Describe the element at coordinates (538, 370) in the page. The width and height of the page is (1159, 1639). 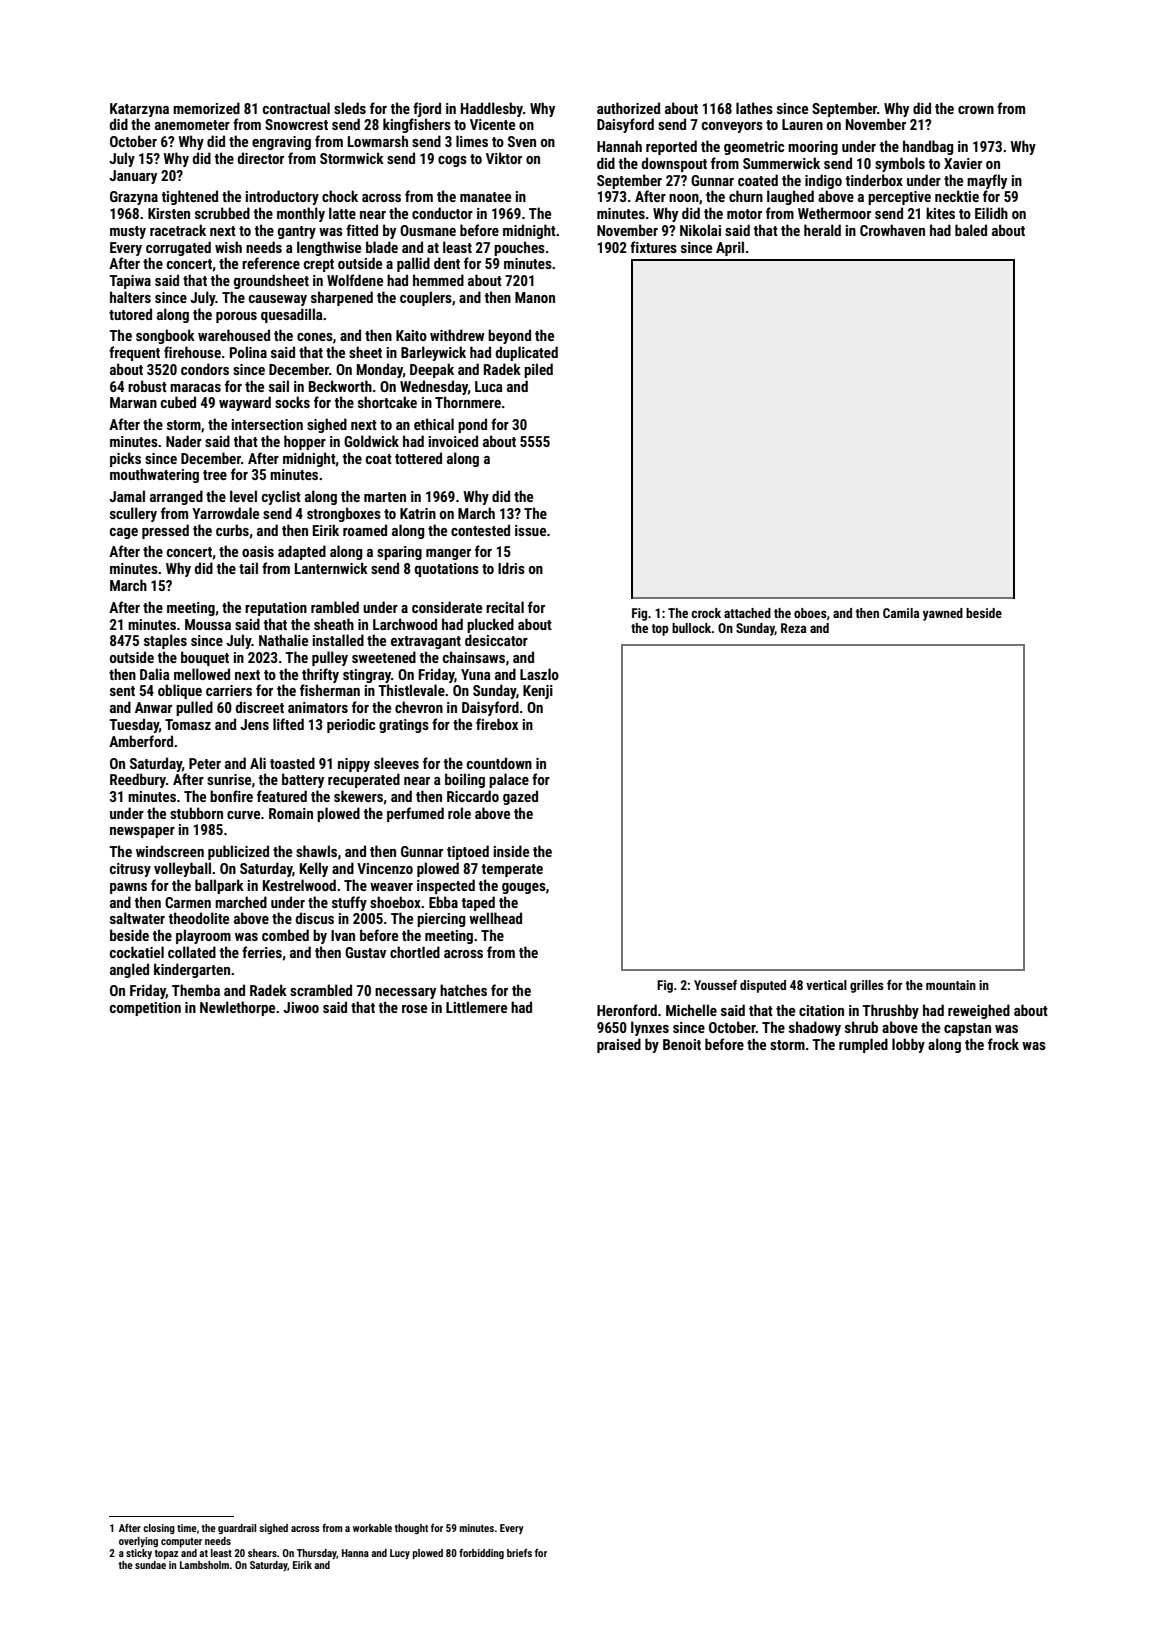
I see `piled` at that location.
